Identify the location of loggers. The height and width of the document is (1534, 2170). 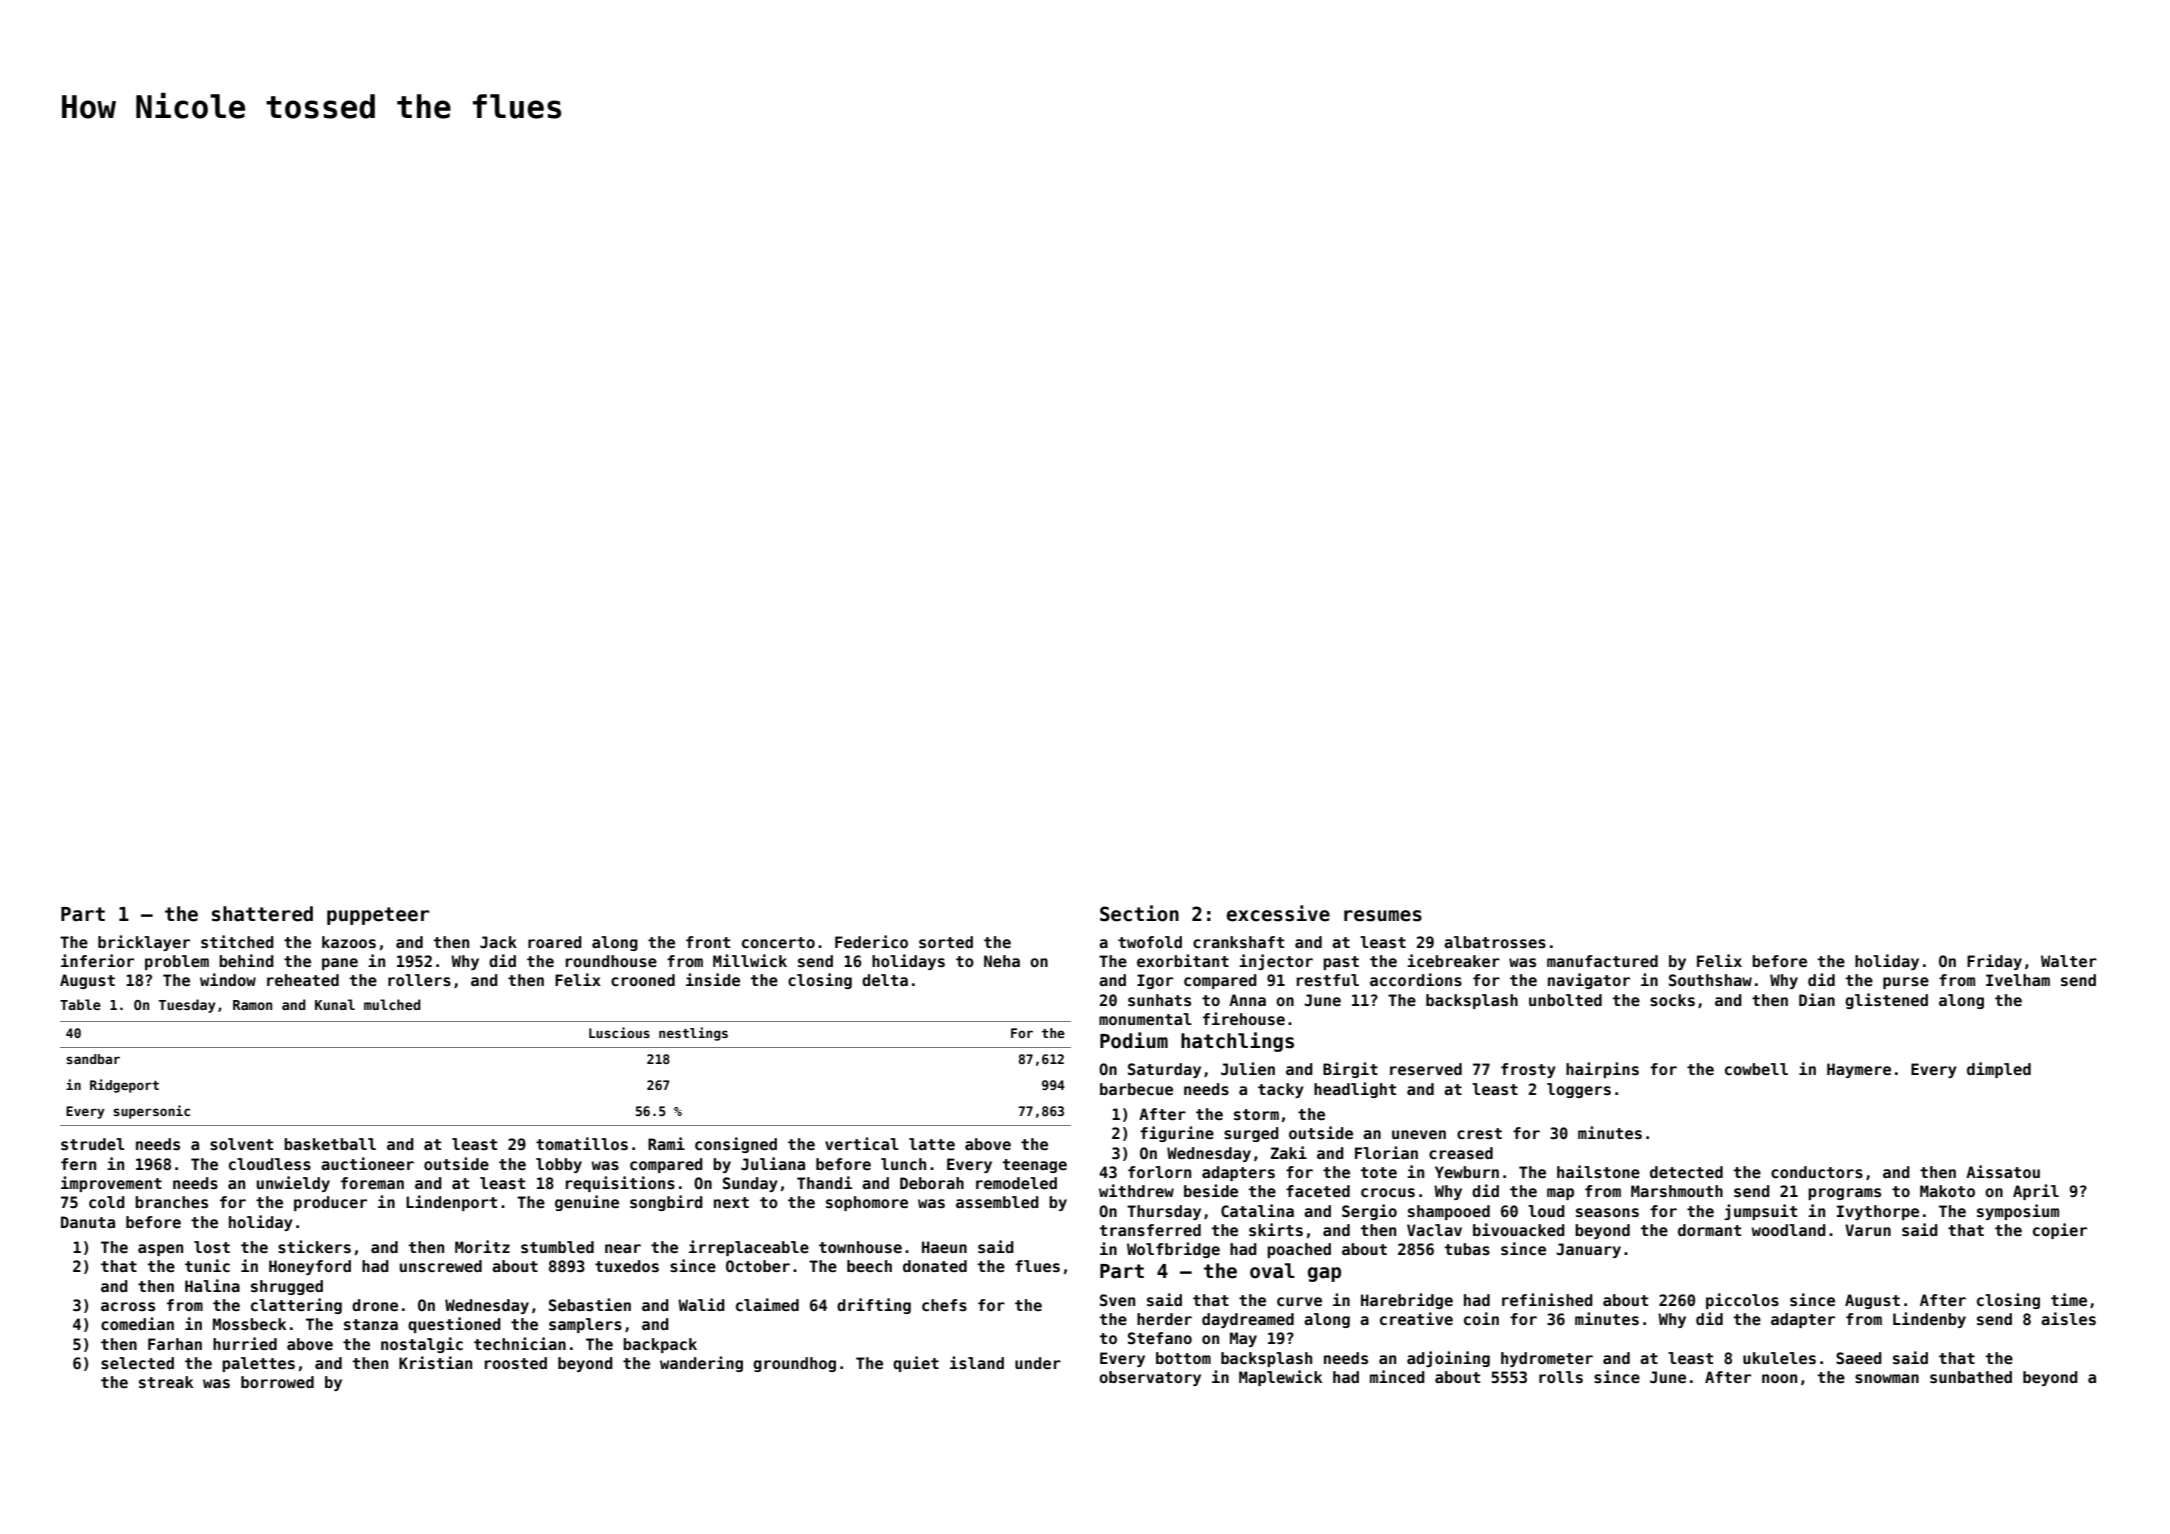
(1579, 1090).
